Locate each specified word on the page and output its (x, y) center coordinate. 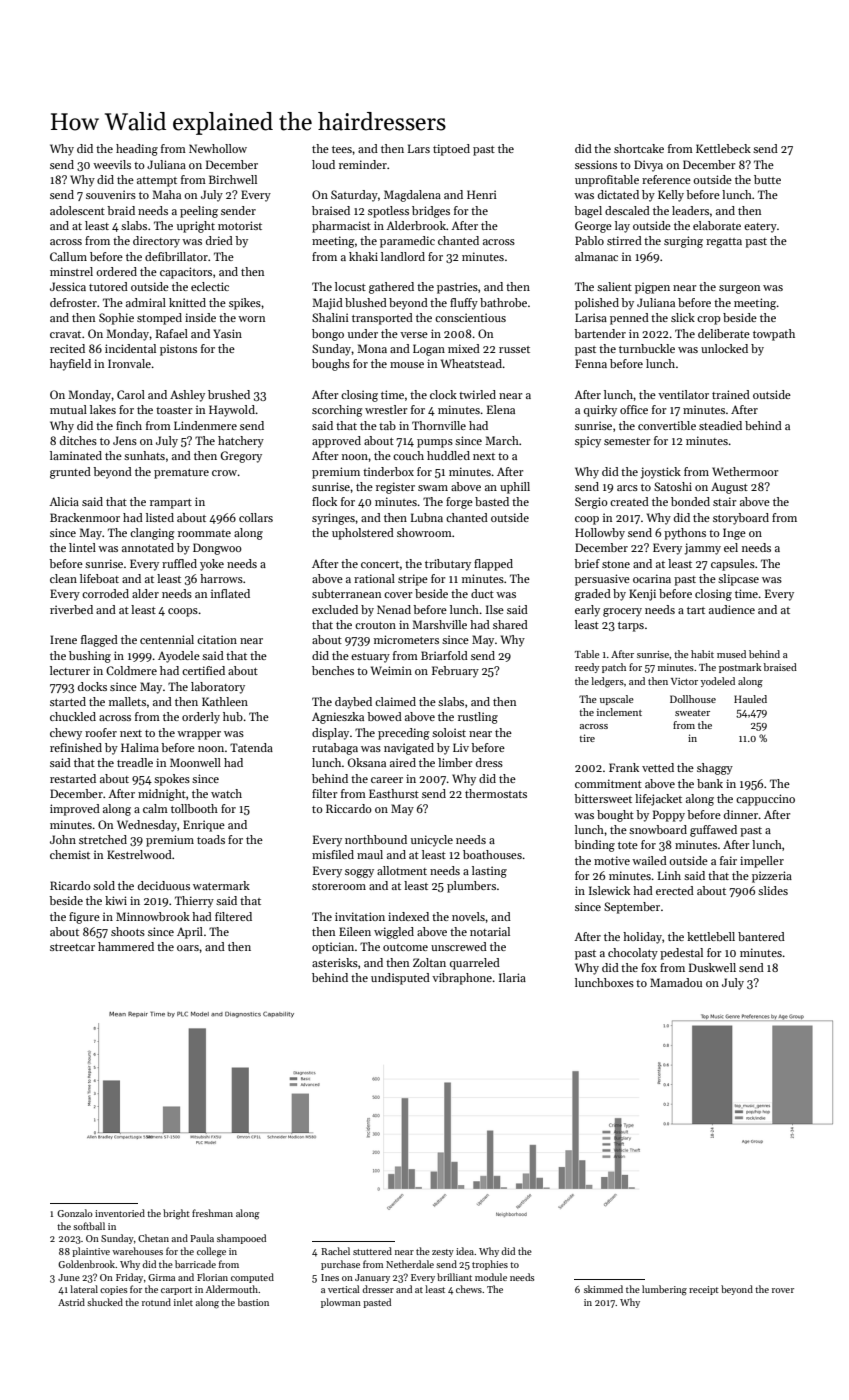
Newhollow (218, 148)
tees (342, 149)
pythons (685, 534)
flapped (493, 565)
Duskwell (712, 967)
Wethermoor (745, 471)
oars (188, 948)
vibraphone (462, 979)
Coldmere (131, 670)
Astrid (71, 1302)
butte (767, 179)
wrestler (386, 409)
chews (469, 1289)
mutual (68, 409)
